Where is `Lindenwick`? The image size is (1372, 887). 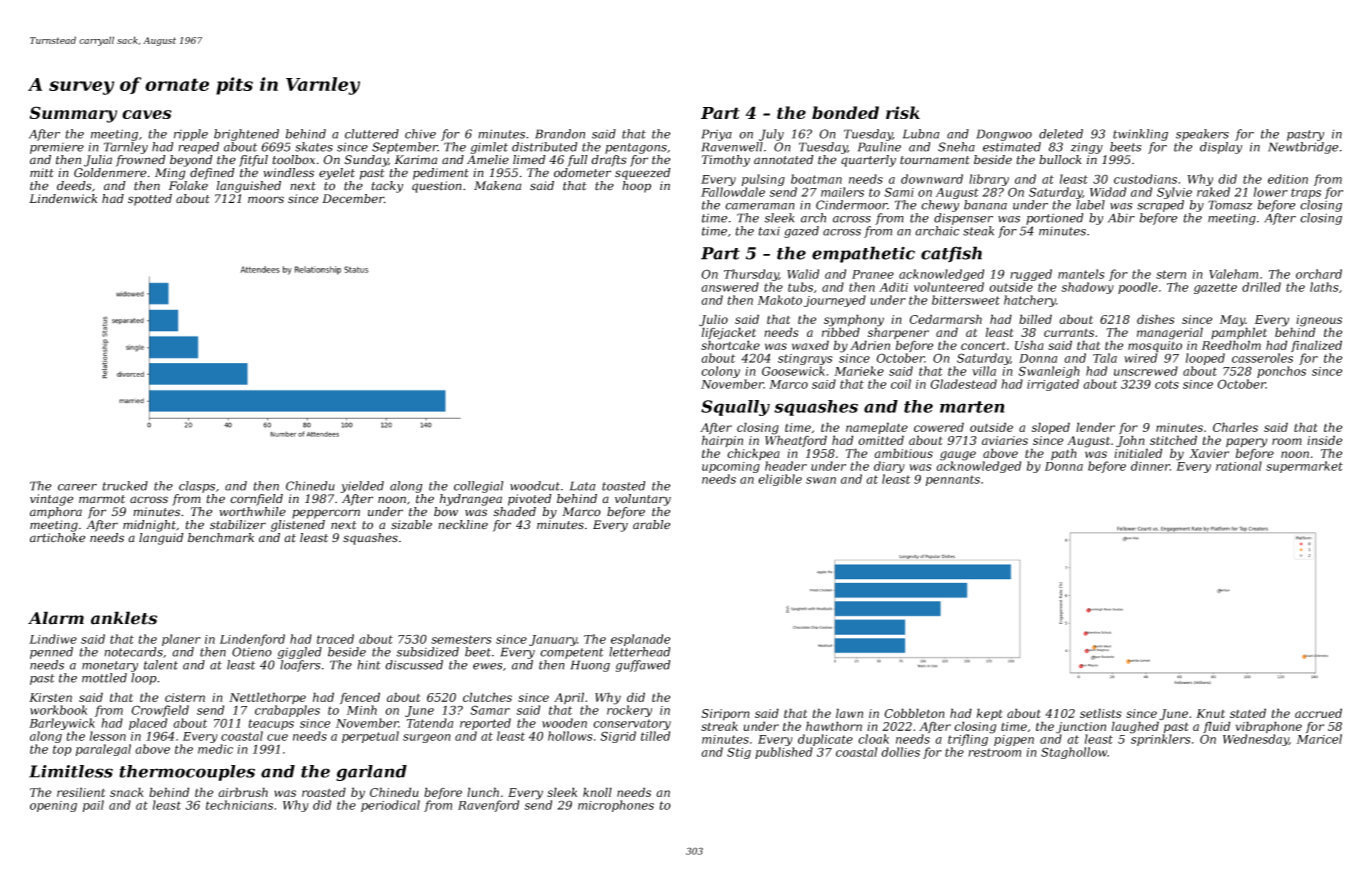
Lindenwick is located at coordinates (63, 199).
